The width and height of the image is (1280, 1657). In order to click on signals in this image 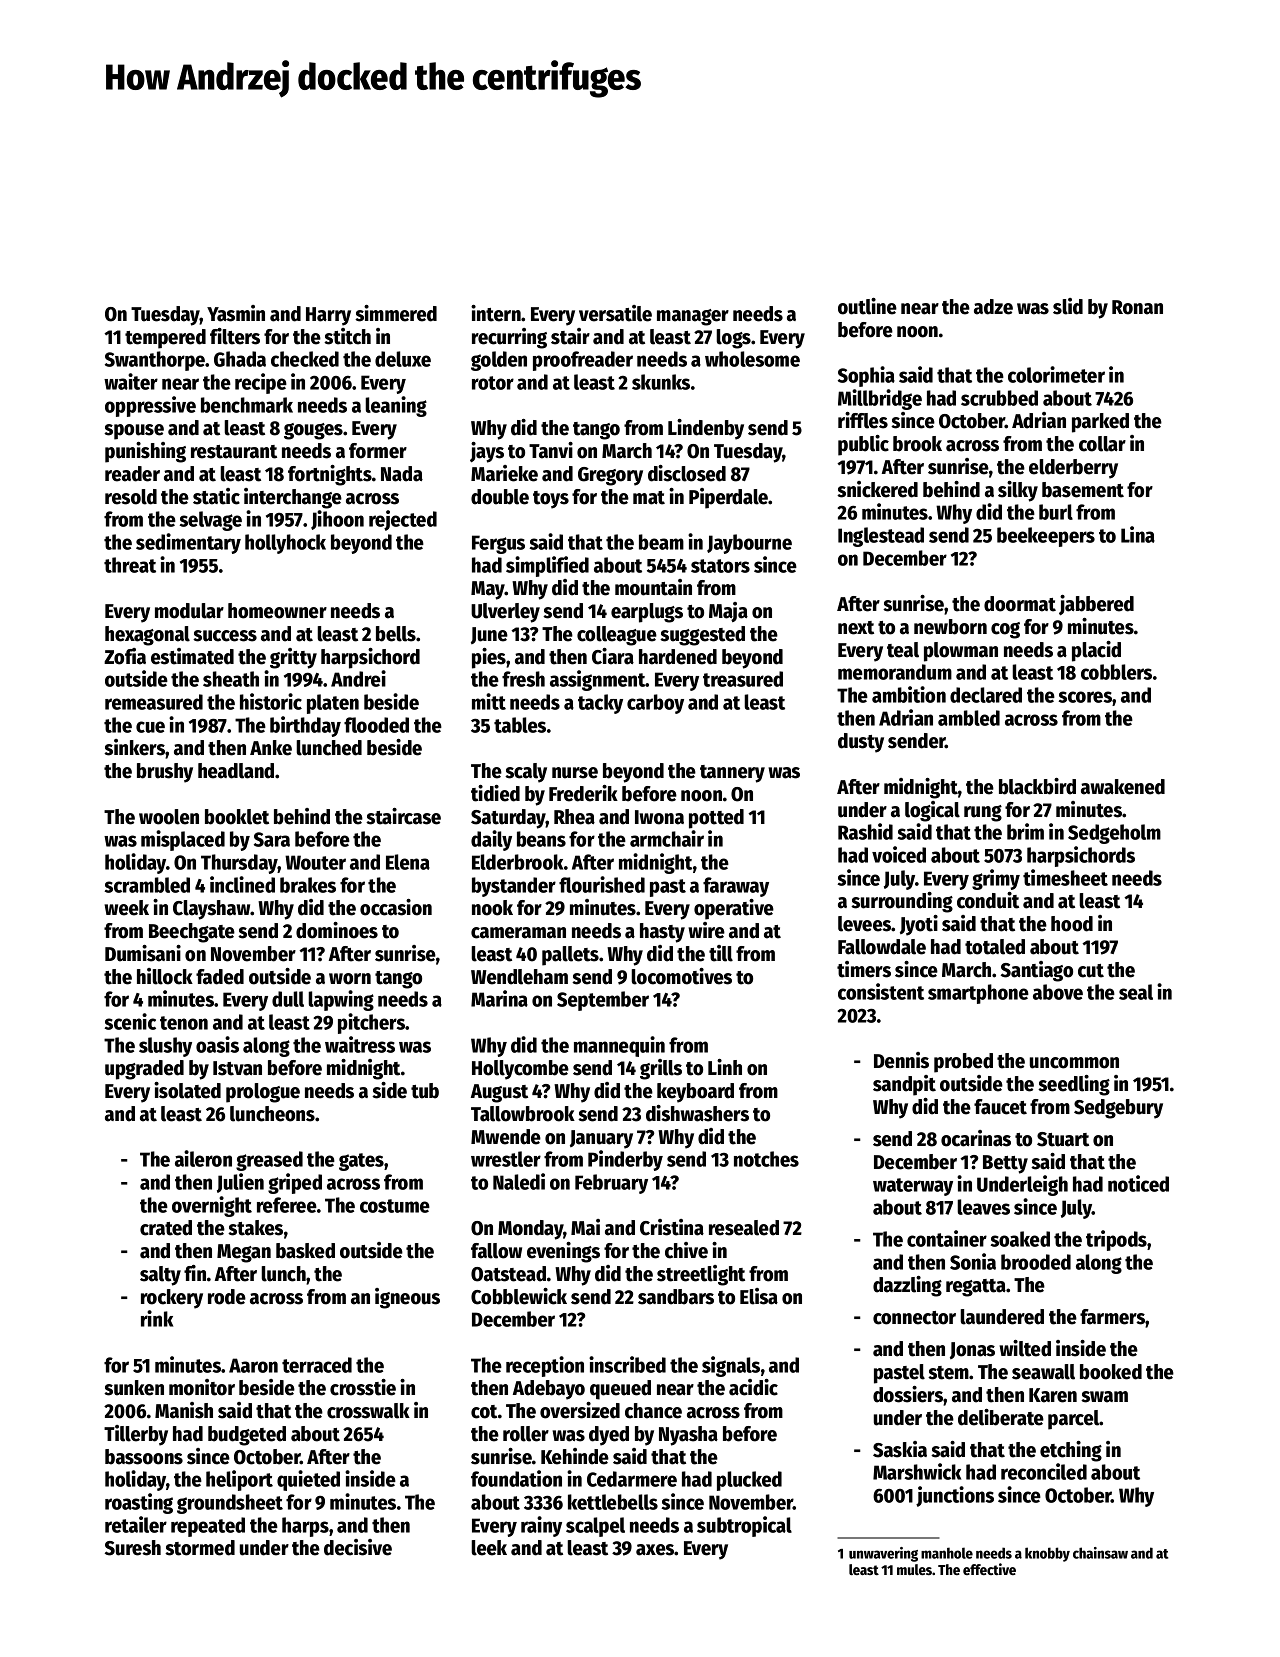, I will do `click(731, 1366)`.
